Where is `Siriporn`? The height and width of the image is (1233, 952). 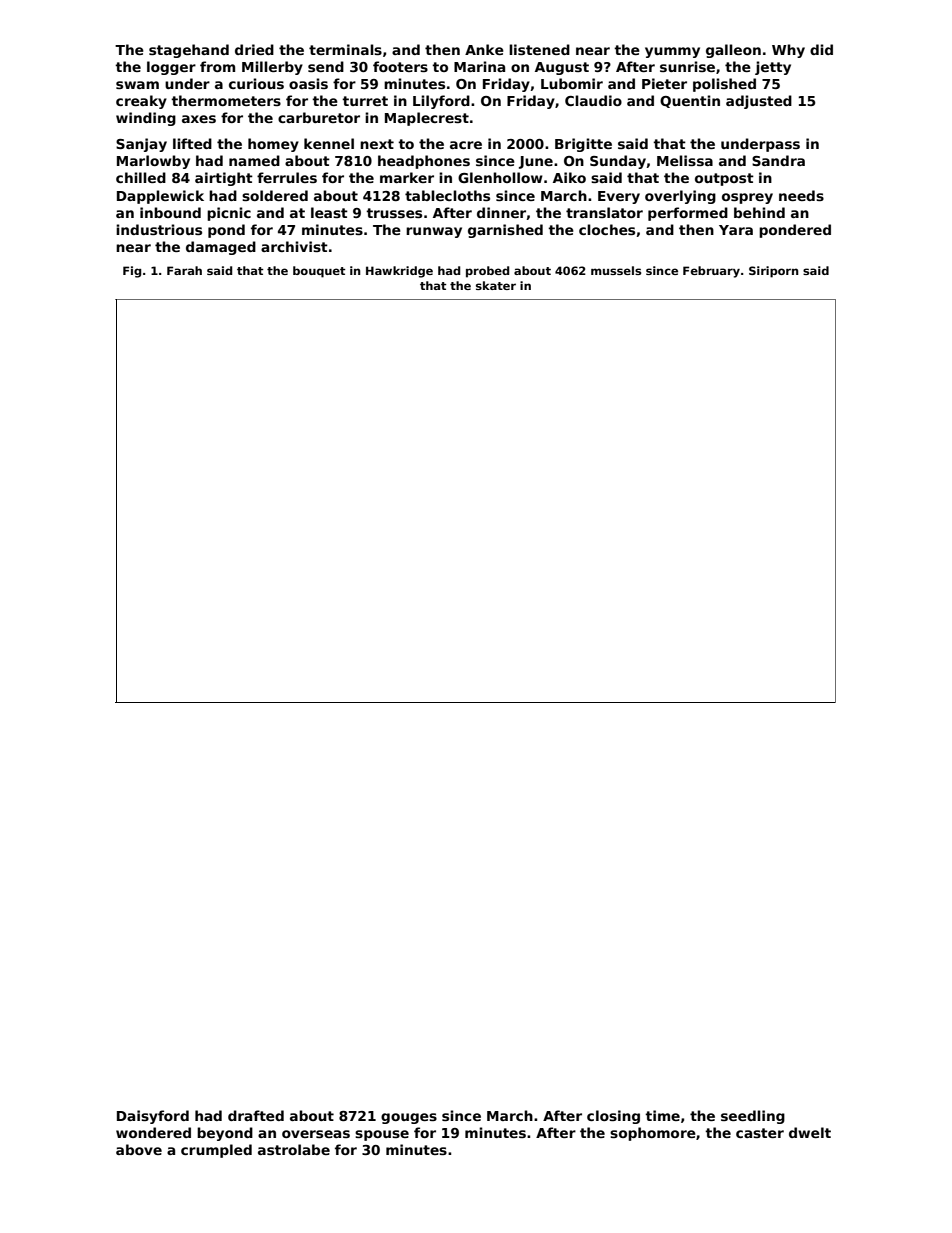 Siriporn is located at coordinates (774, 272).
